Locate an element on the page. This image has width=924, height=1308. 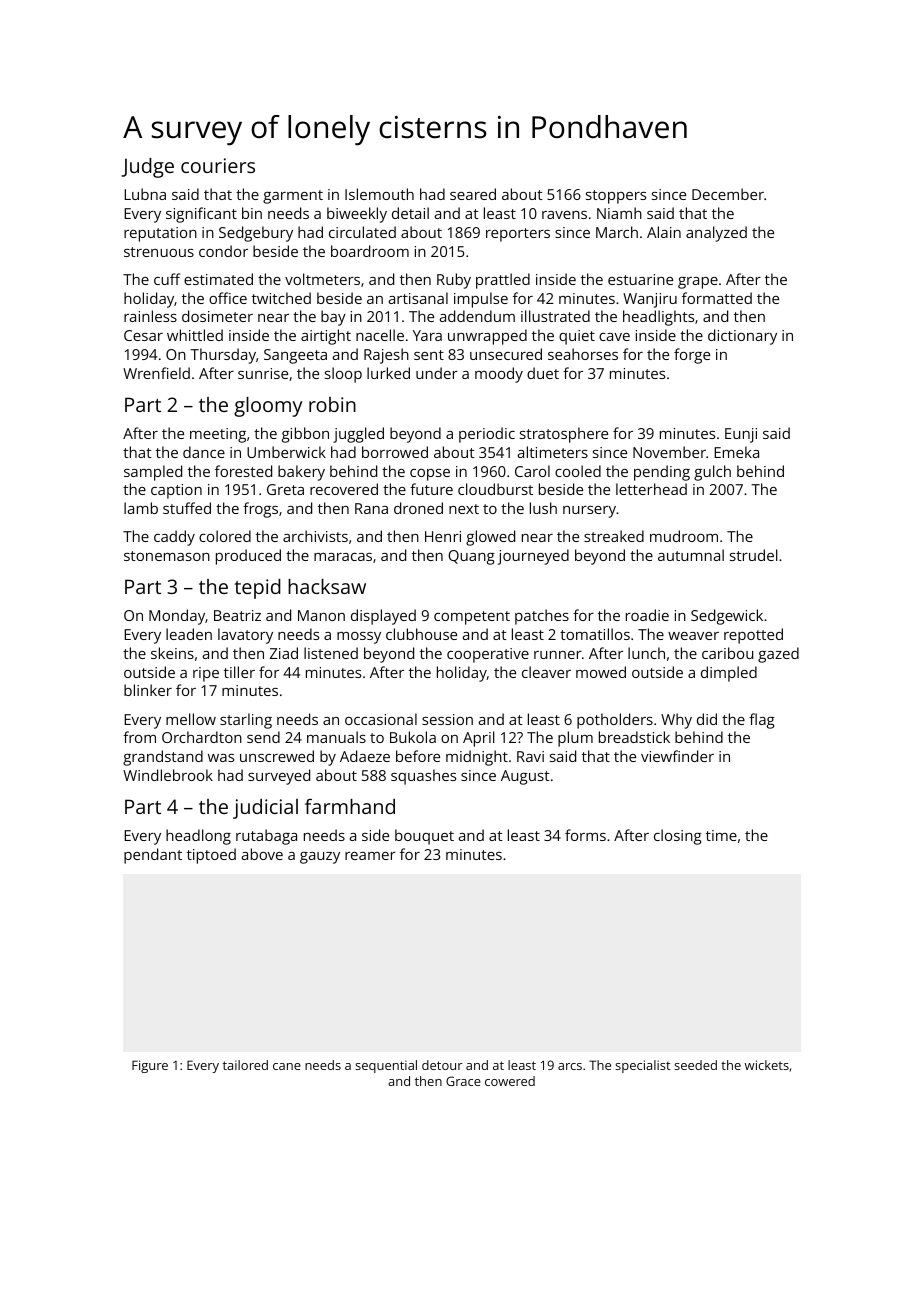
letterhead is located at coordinates (651, 489).
